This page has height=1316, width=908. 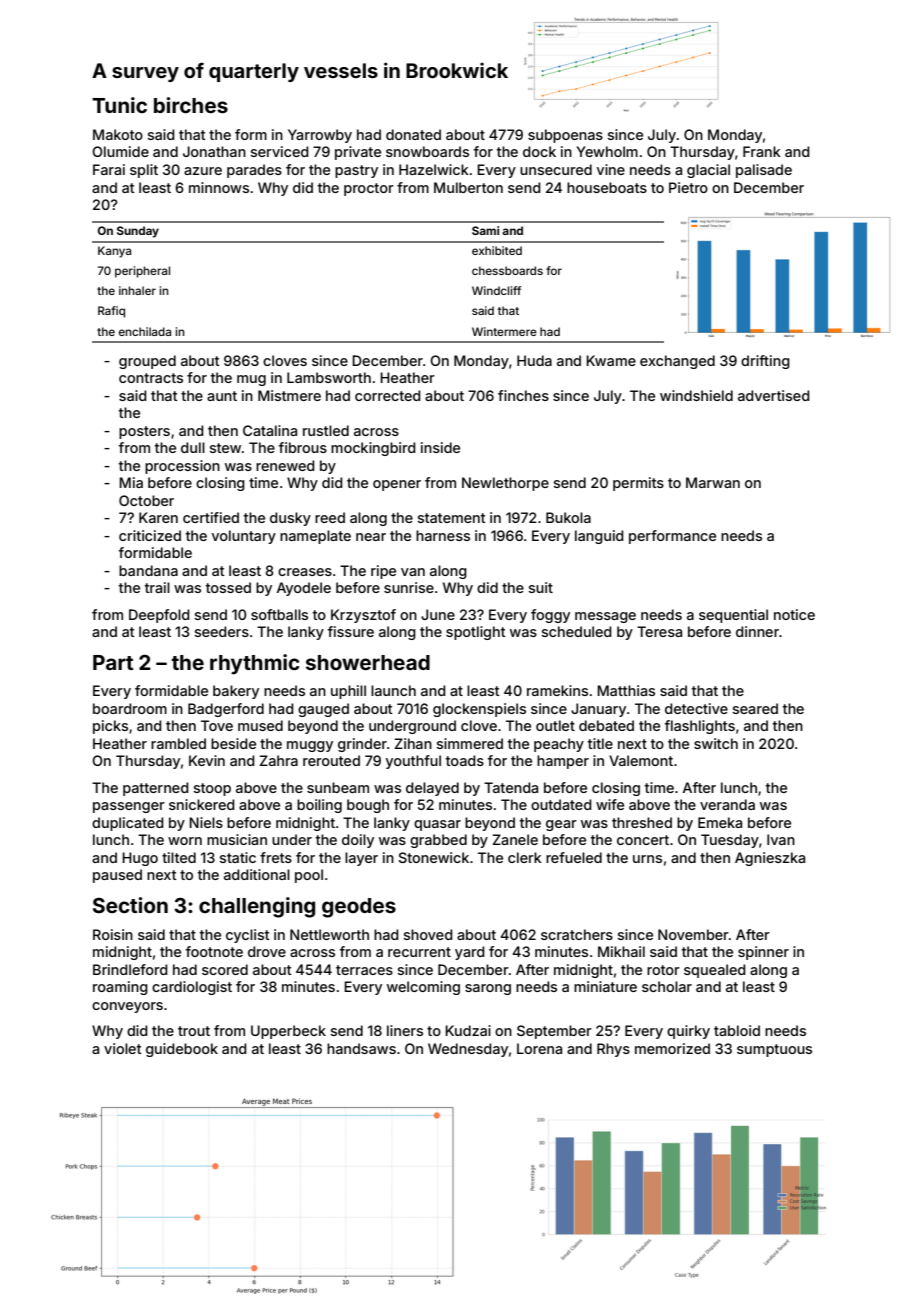 What do you see at coordinates (757, 631) in the page?
I see `dinner` at bounding box center [757, 631].
